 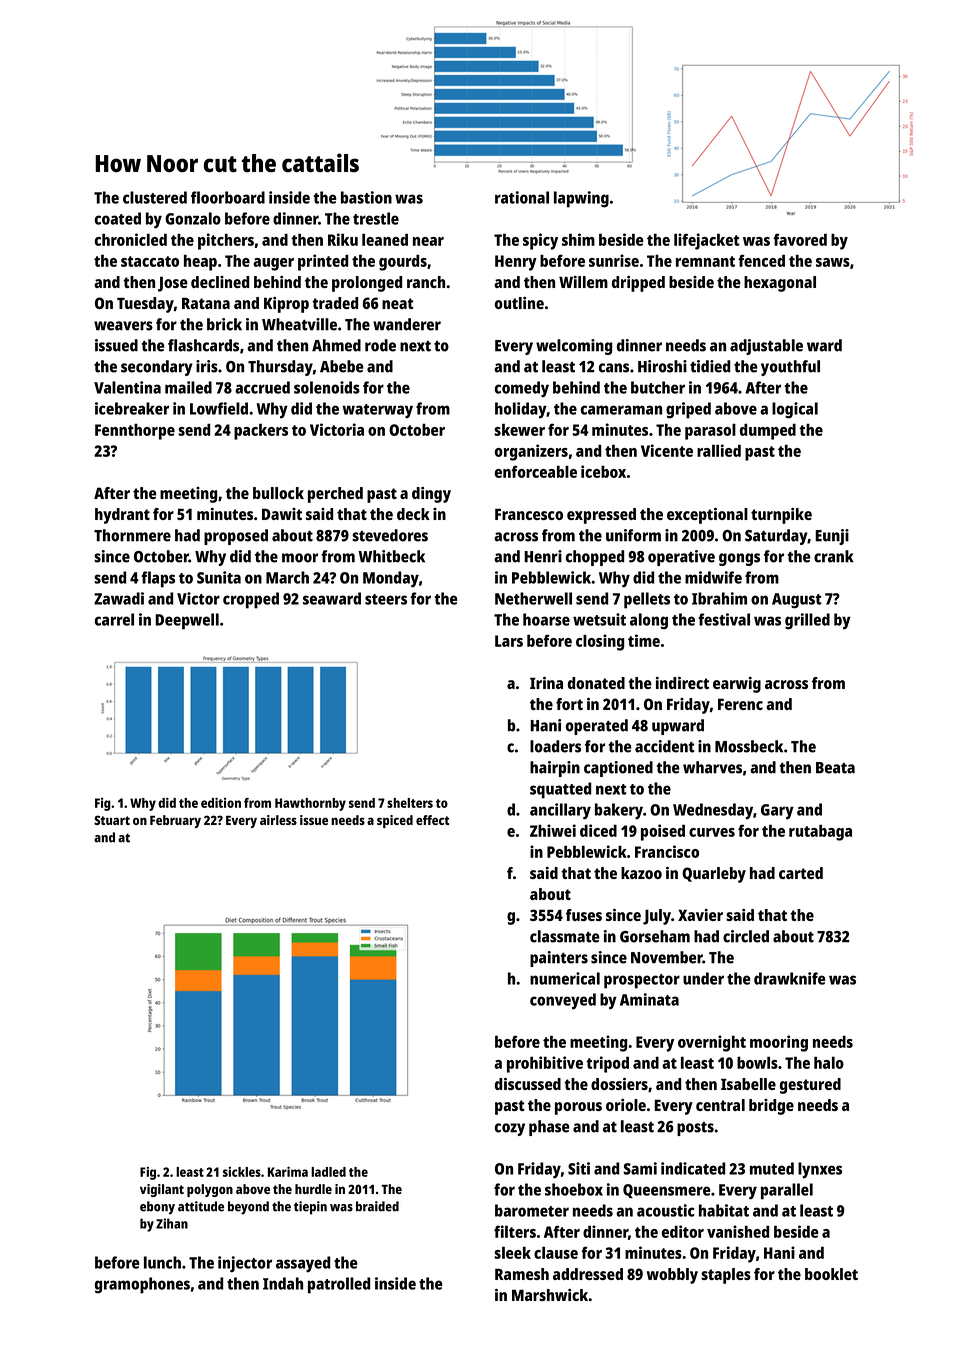 What do you see at coordinates (283, 1283) in the screenshot?
I see `Indah` at bounding box center [283, 1283].
